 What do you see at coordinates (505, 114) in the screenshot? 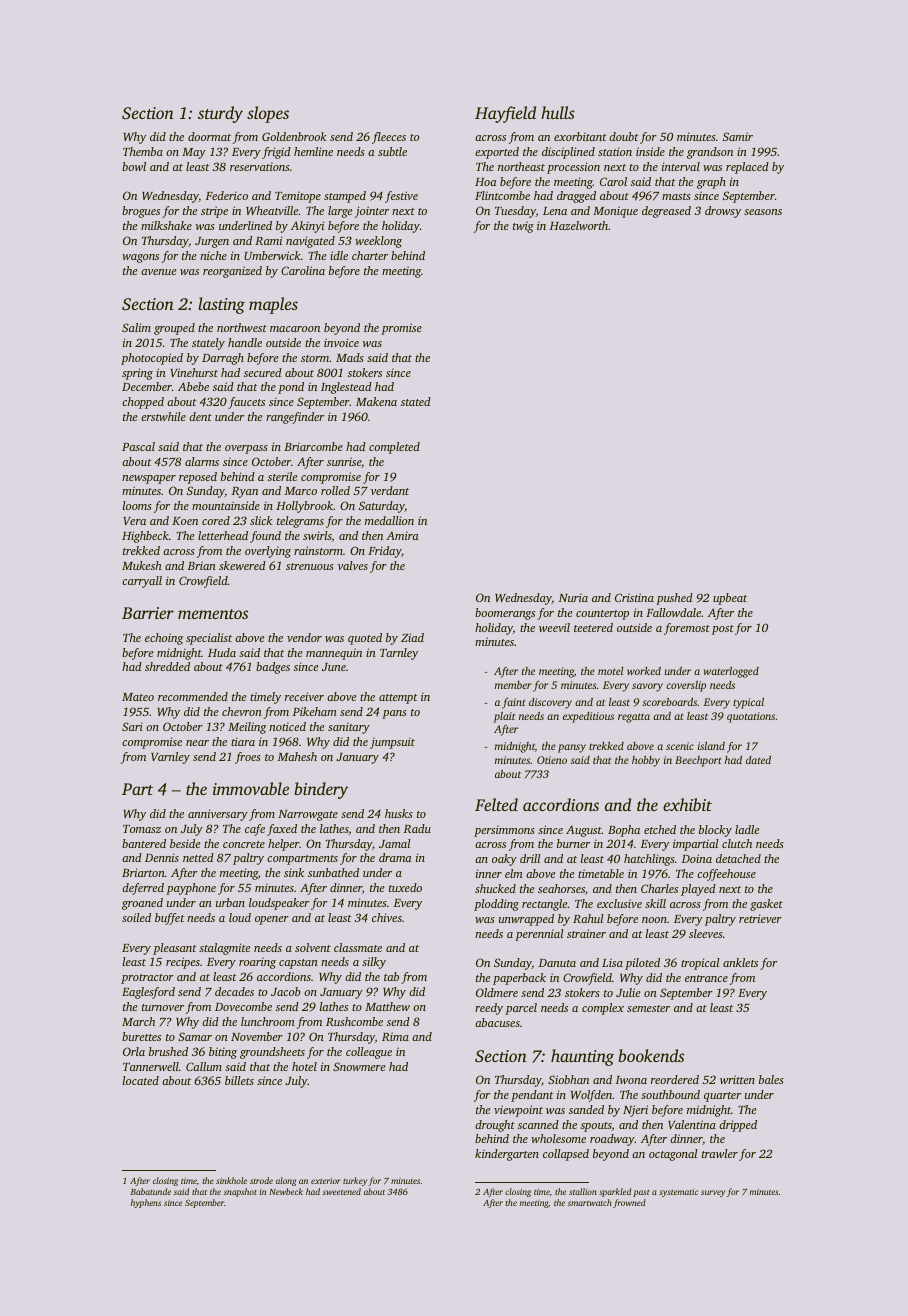
I see `Hayfield` at bounding box center [505, 114].
